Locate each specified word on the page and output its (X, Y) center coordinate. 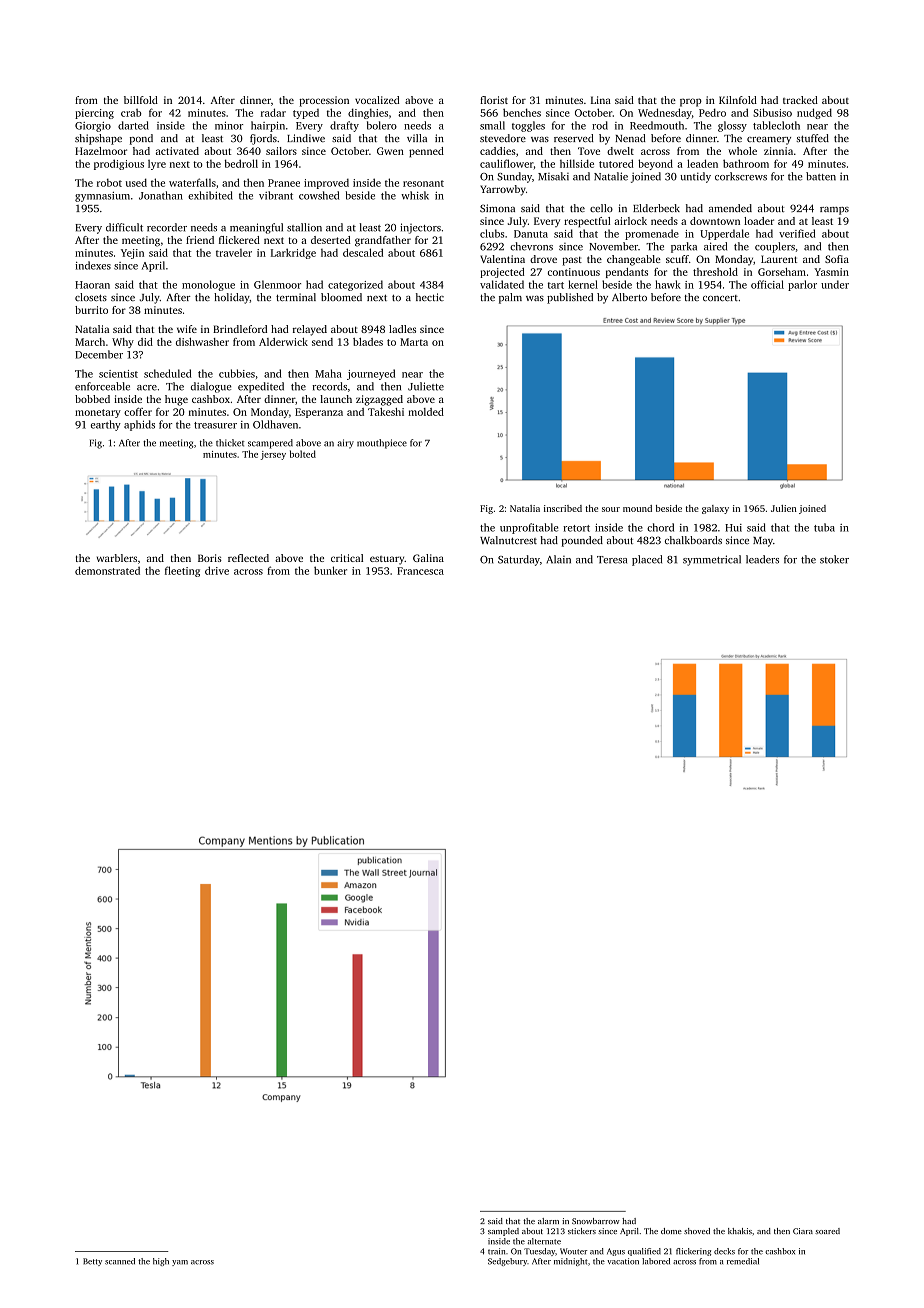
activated (177, 151)
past (572, 261)
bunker (330, 570)
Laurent (779, 259)
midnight (571, 1262)
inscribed (563, 508)
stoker (834, 559)
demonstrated (107, 570)
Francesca (420, 571)
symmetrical (712, 560)
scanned (120, 1261)
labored (656, 1261)
